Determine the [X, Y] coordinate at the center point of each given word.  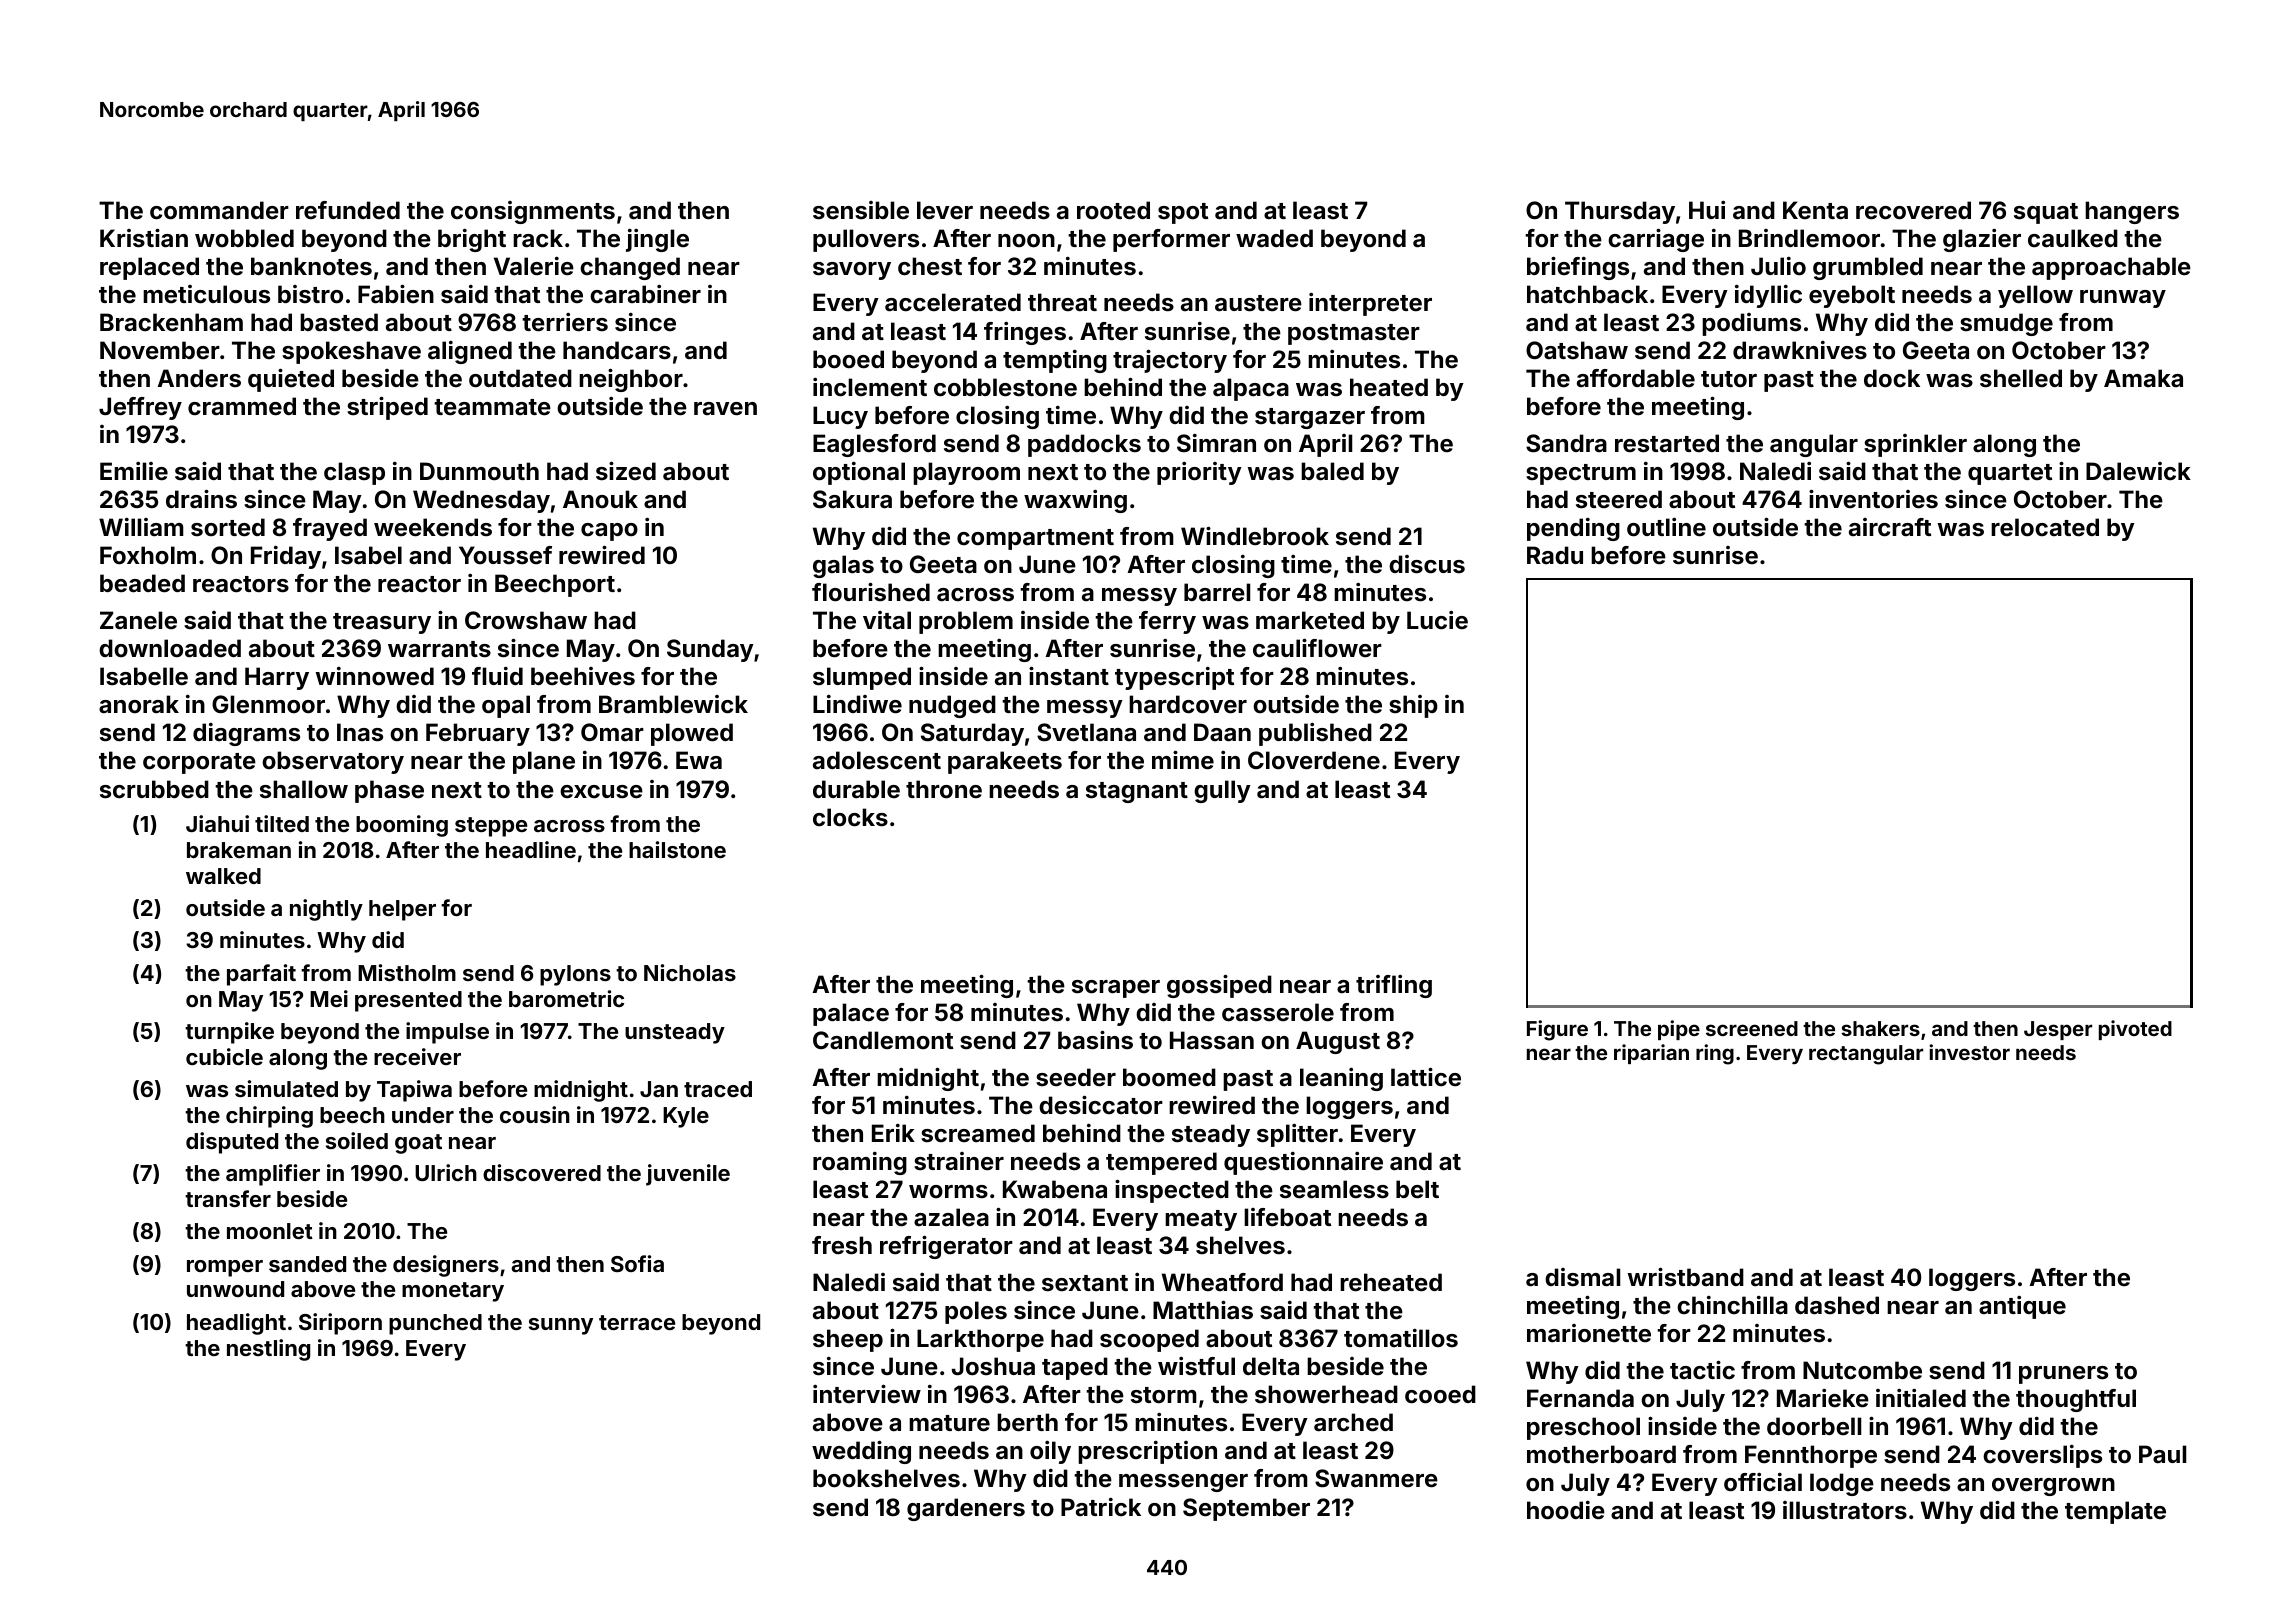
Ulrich [446, 1172]
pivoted [2135, 1030]
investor [1969, 1052]
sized [626, 471]
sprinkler [1915, 445]
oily [1050, 1452]
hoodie [1566, 1510]
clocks [850, 817]
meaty [1201, 1220]
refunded [348, 210]
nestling [268, 1350]
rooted [1113, 210]
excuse [601, 792]
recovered [1913, 210]
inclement [870, 387]
